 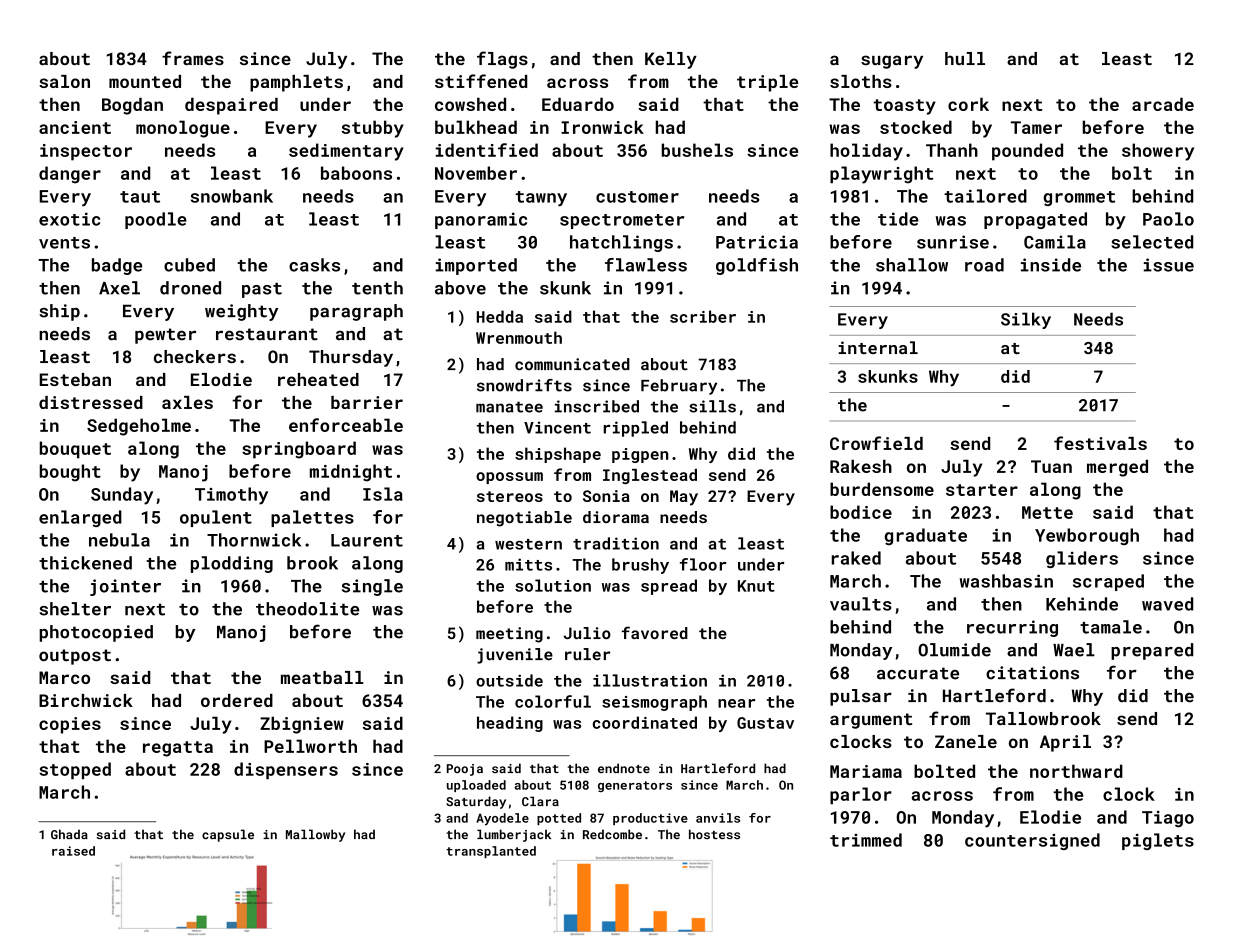 What do you see at coordinates (502, 60) in the screenshot?
I see `flags` at bounding box center [502, 60].
